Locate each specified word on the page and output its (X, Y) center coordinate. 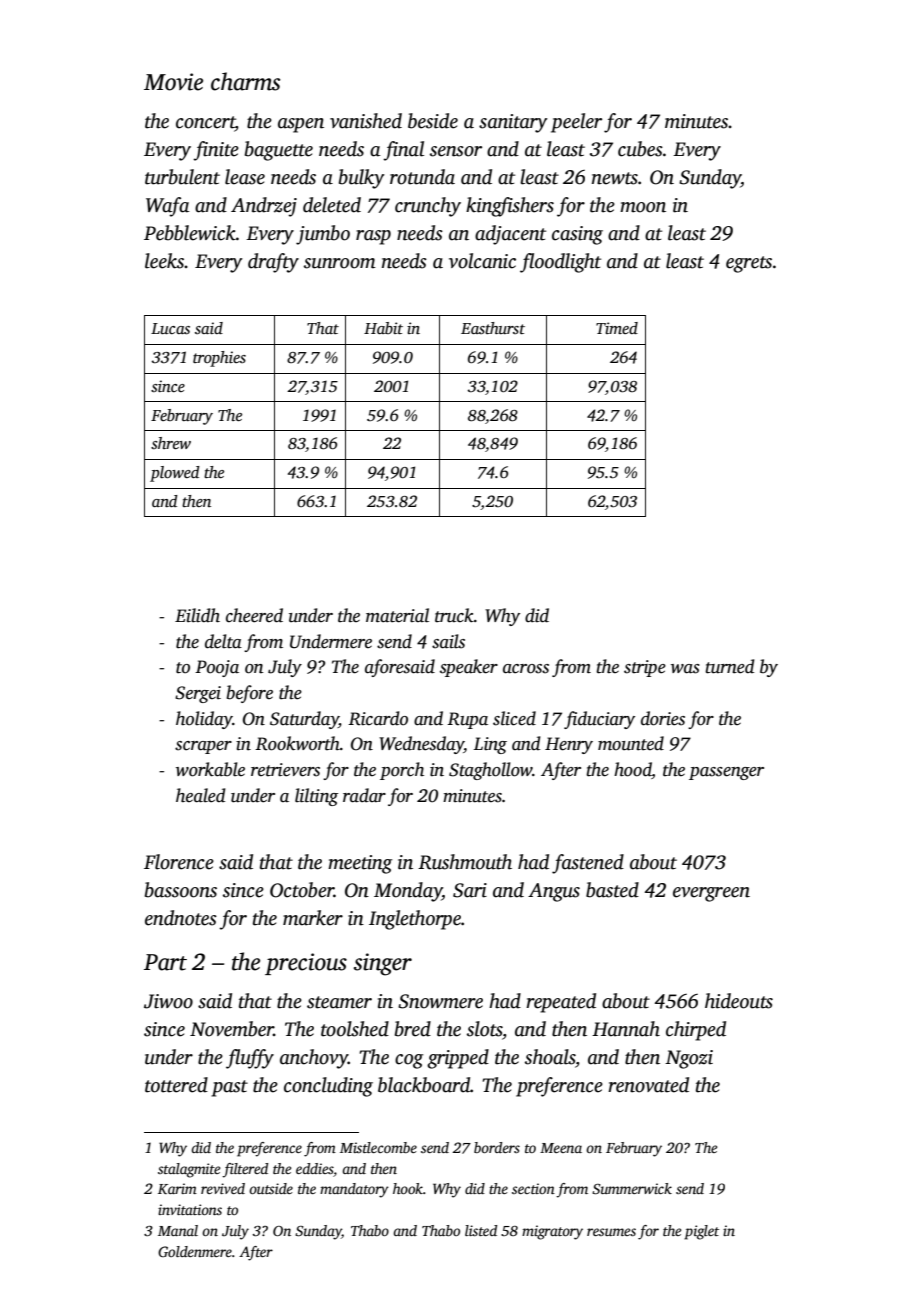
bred (413, 1029)
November (232, 1029)
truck (454, 615)
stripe (645, 668)
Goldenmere (195, 1251)
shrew (171, 443)
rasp (373, 237)
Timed (617, 328)
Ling (490, 745)
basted (612, 890)
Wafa (168, 207)
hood (633, 770)
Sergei (198, 694)
